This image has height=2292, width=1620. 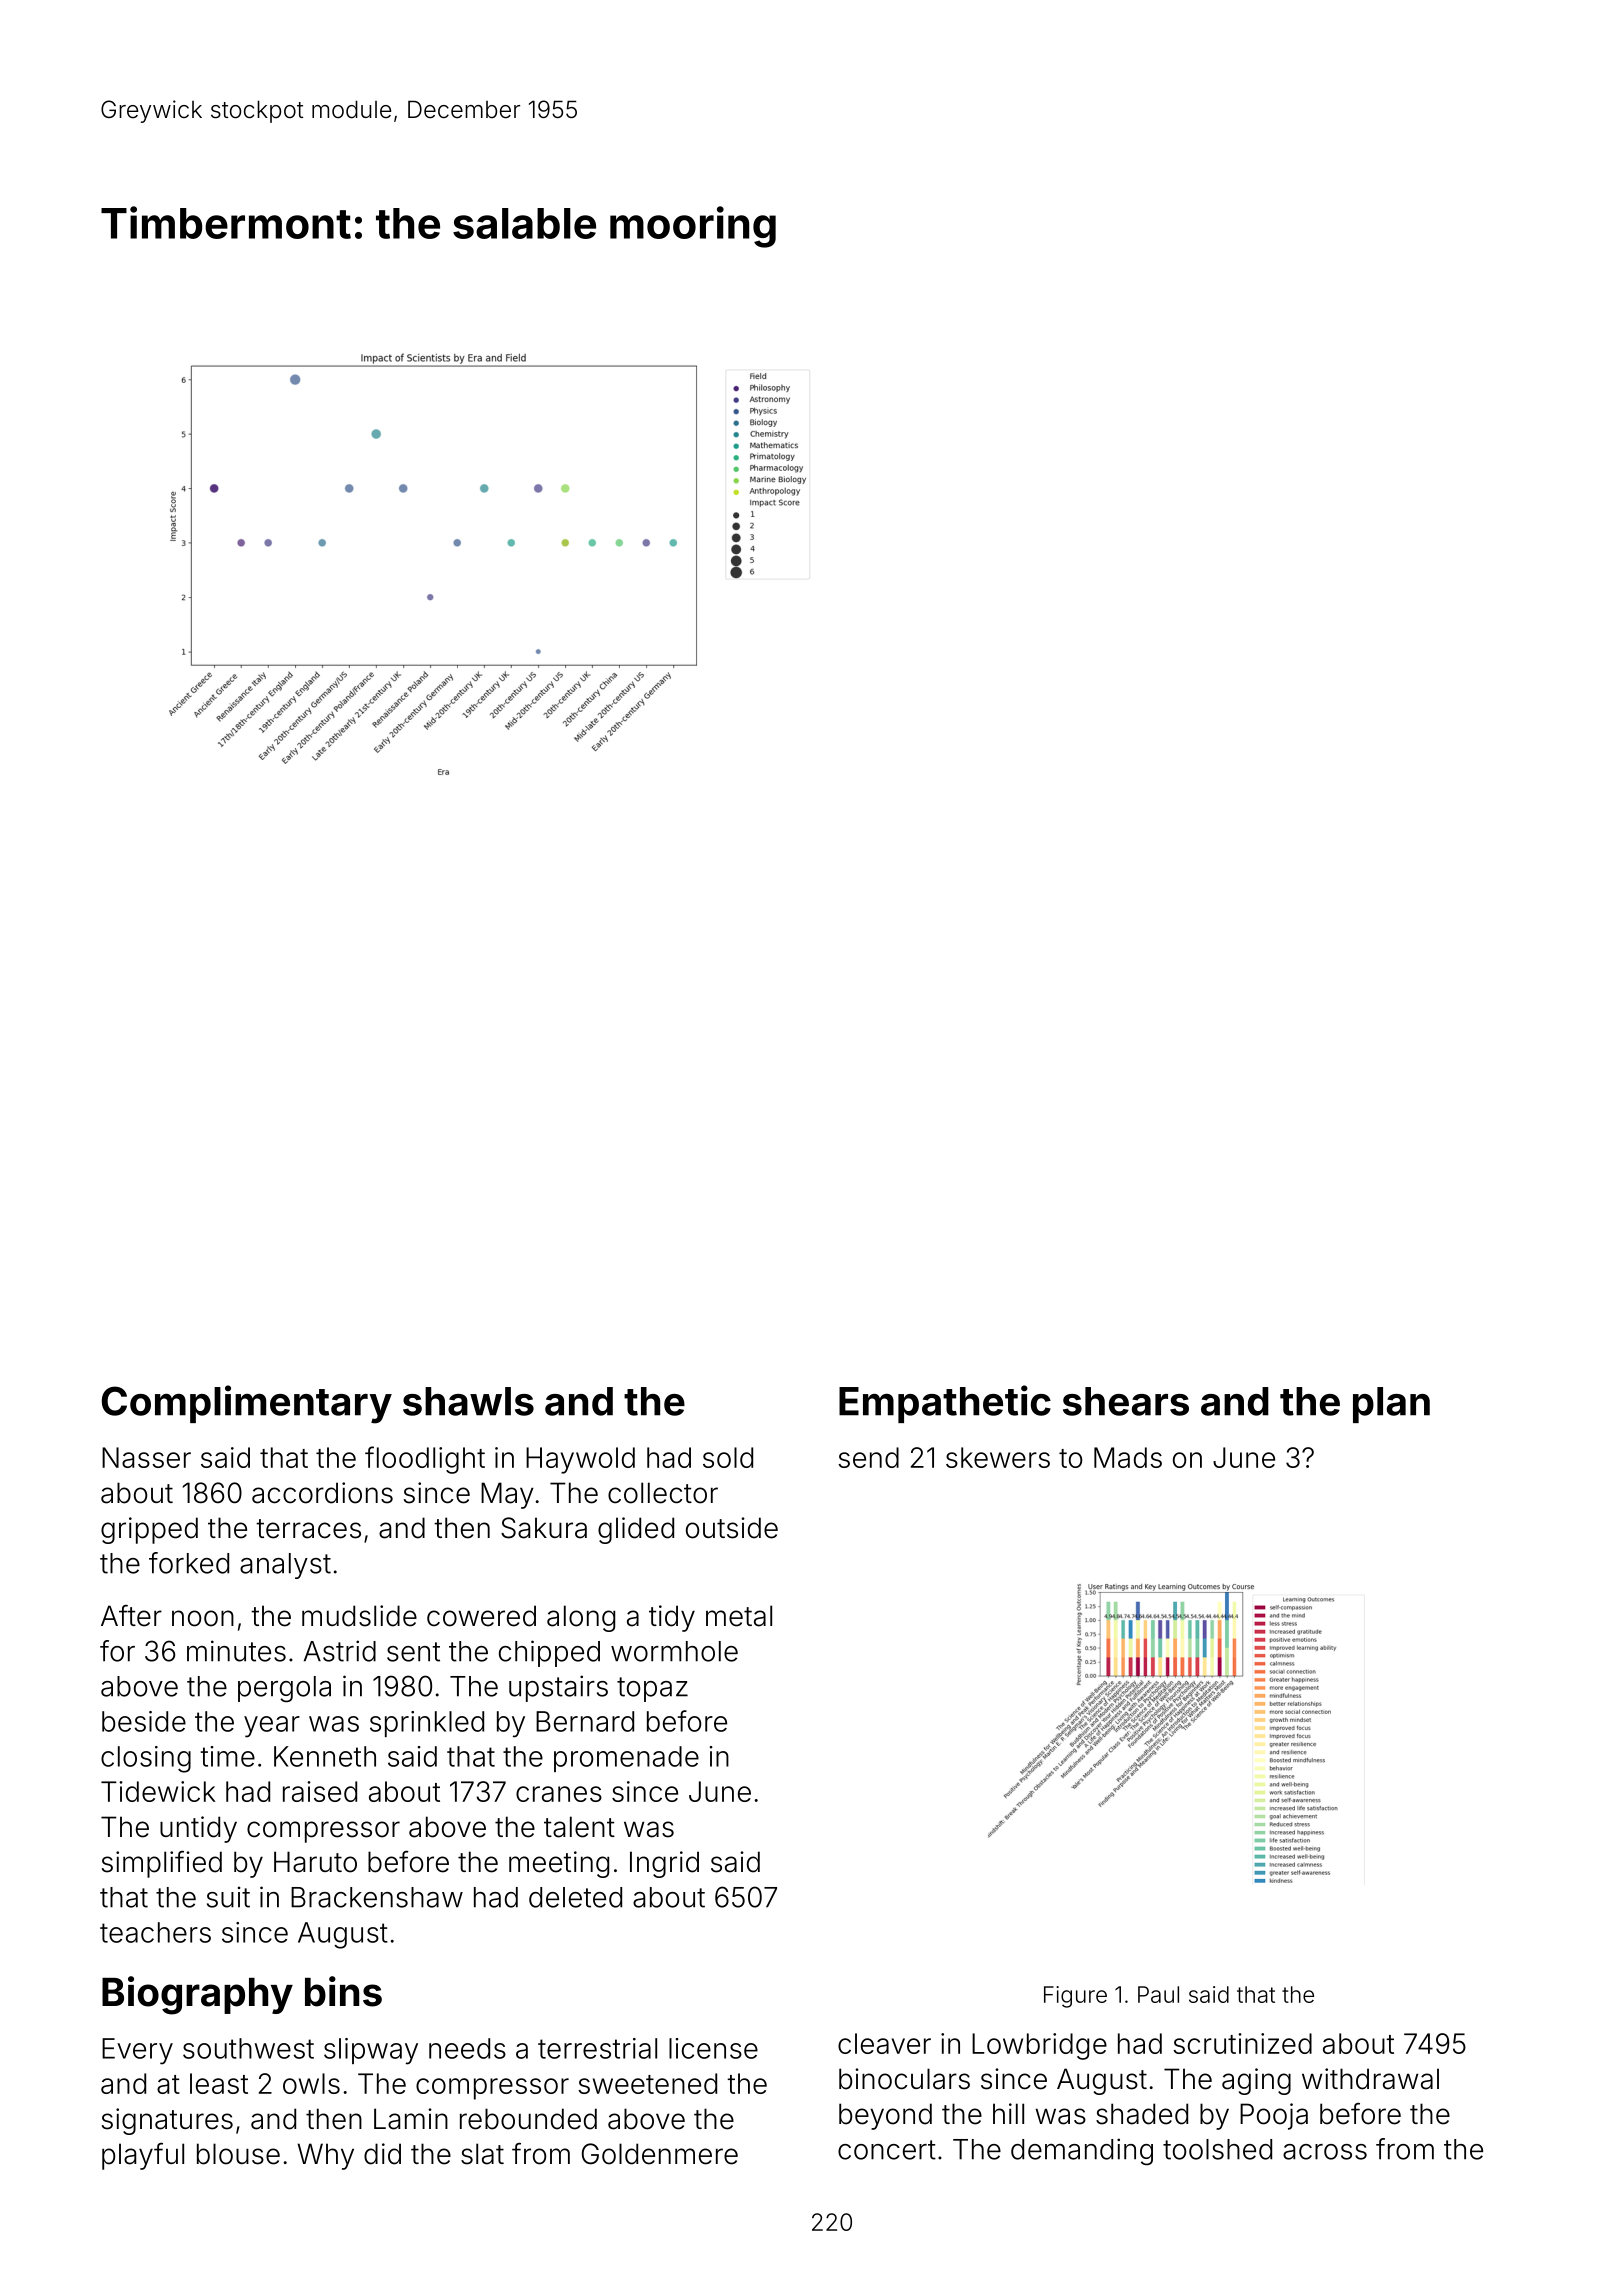 What do you see at coordinates (636, 1530) in the image?
I see `glided` at bounding box center [636, 1530].
